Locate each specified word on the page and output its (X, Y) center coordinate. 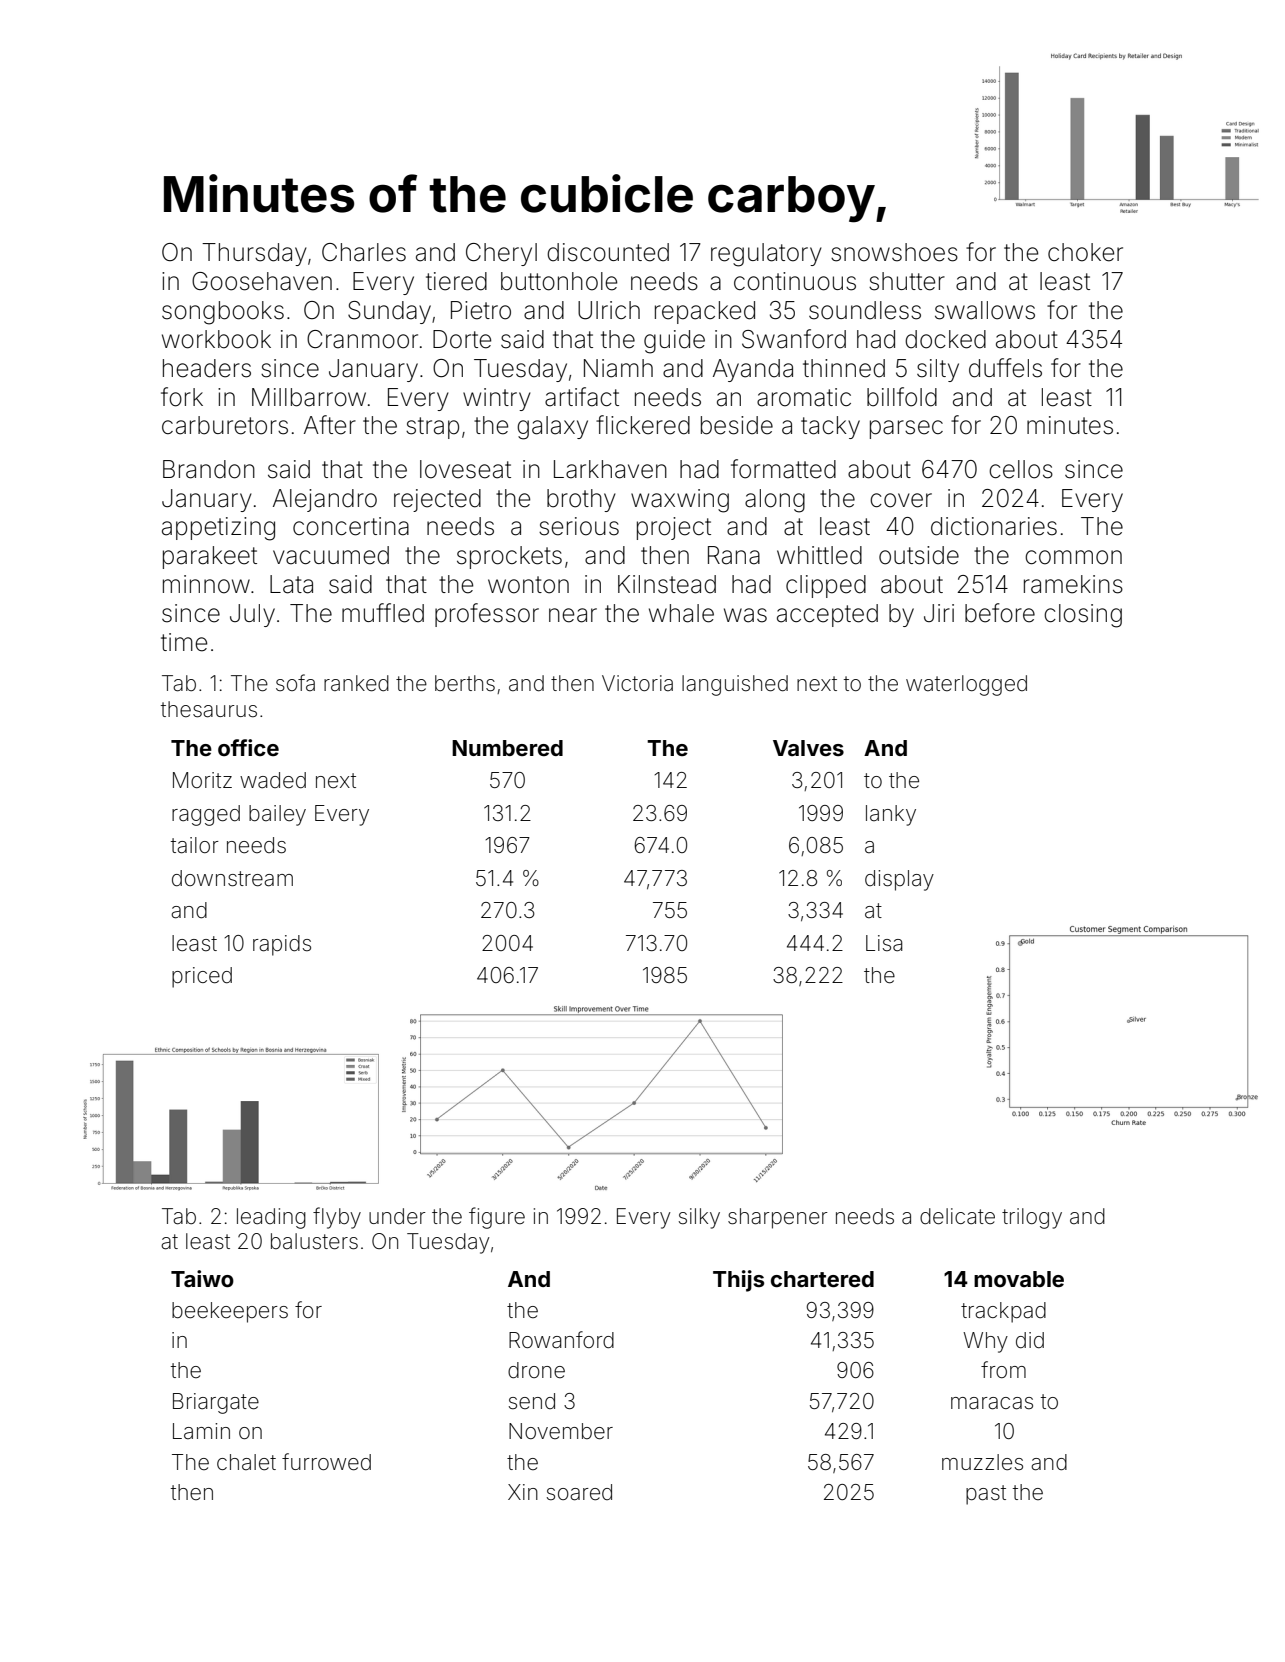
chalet (246, 1462)
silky (699, 1218)
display (899, 880)
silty (938, 370)
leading (271, 1218)
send (532, 1401)
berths (465, 683)
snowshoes (894, 252)
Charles (364, 252)
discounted (608, 252)
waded (273, 780)
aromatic (804, 397)
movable (1019, 1279)
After (330, 425)
